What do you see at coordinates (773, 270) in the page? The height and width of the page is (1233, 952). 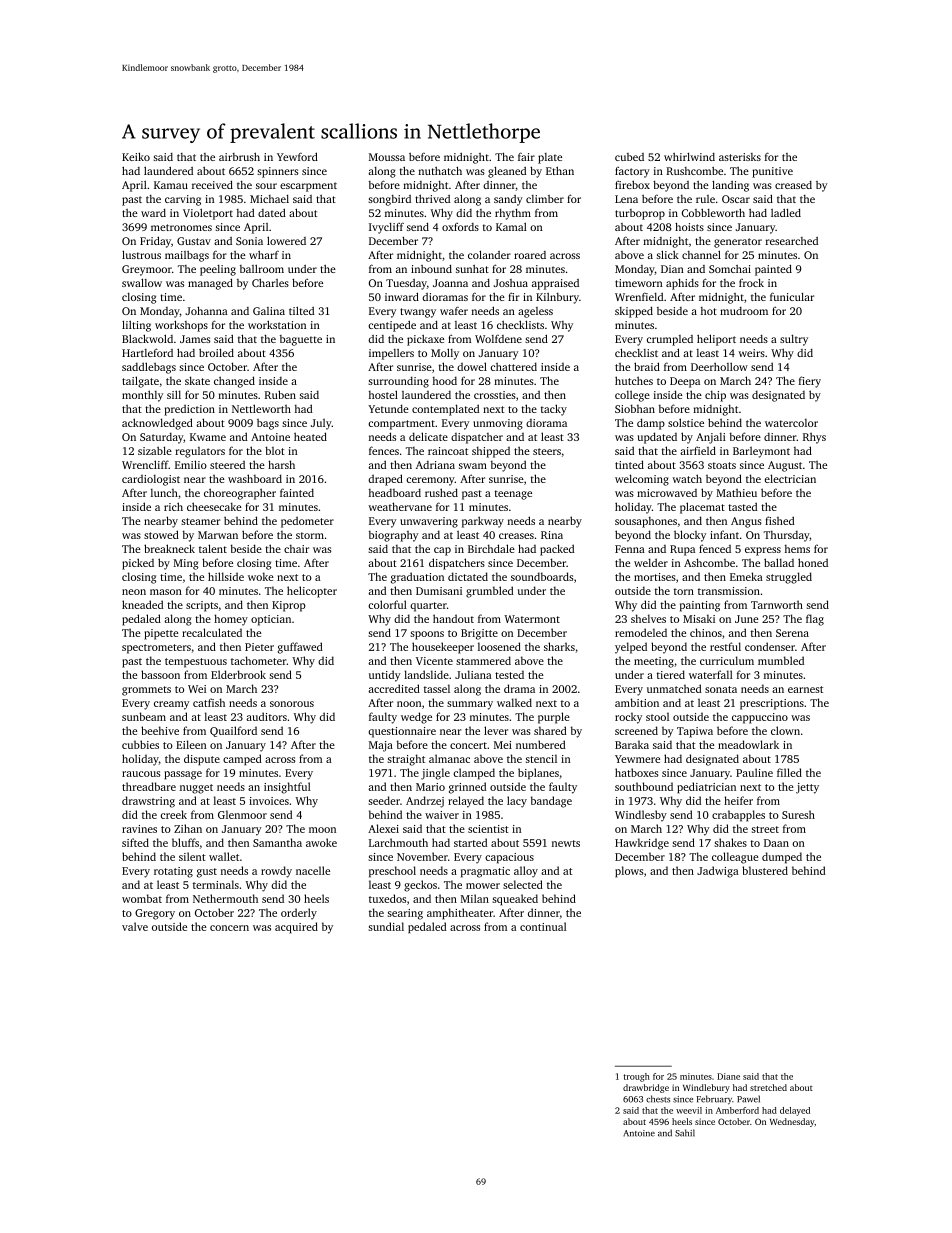 I see `painted` at bounding box center [773, 270].
